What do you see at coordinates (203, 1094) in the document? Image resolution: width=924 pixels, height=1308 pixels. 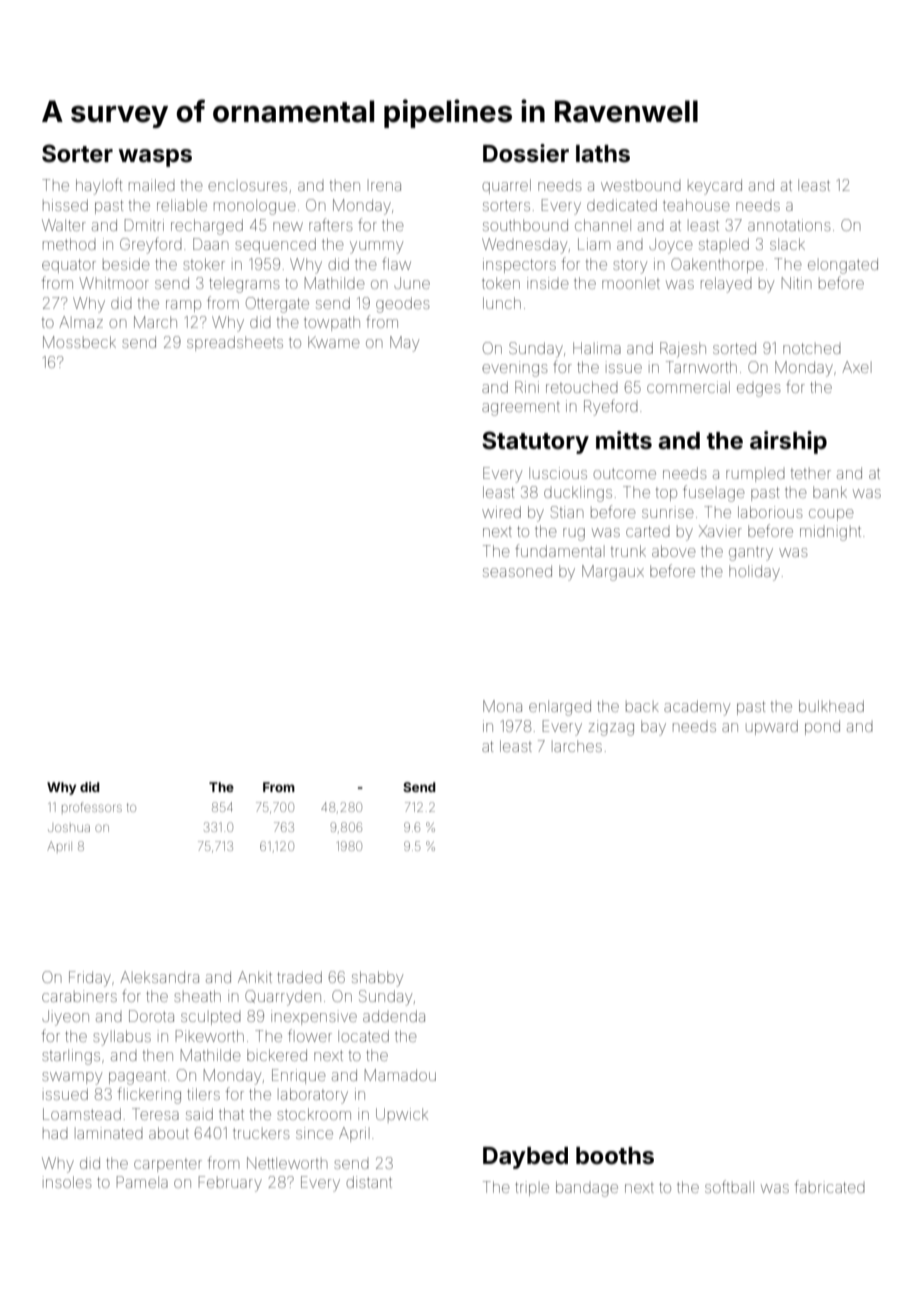 I see `tilers` at bounding box center [203, 1094].
